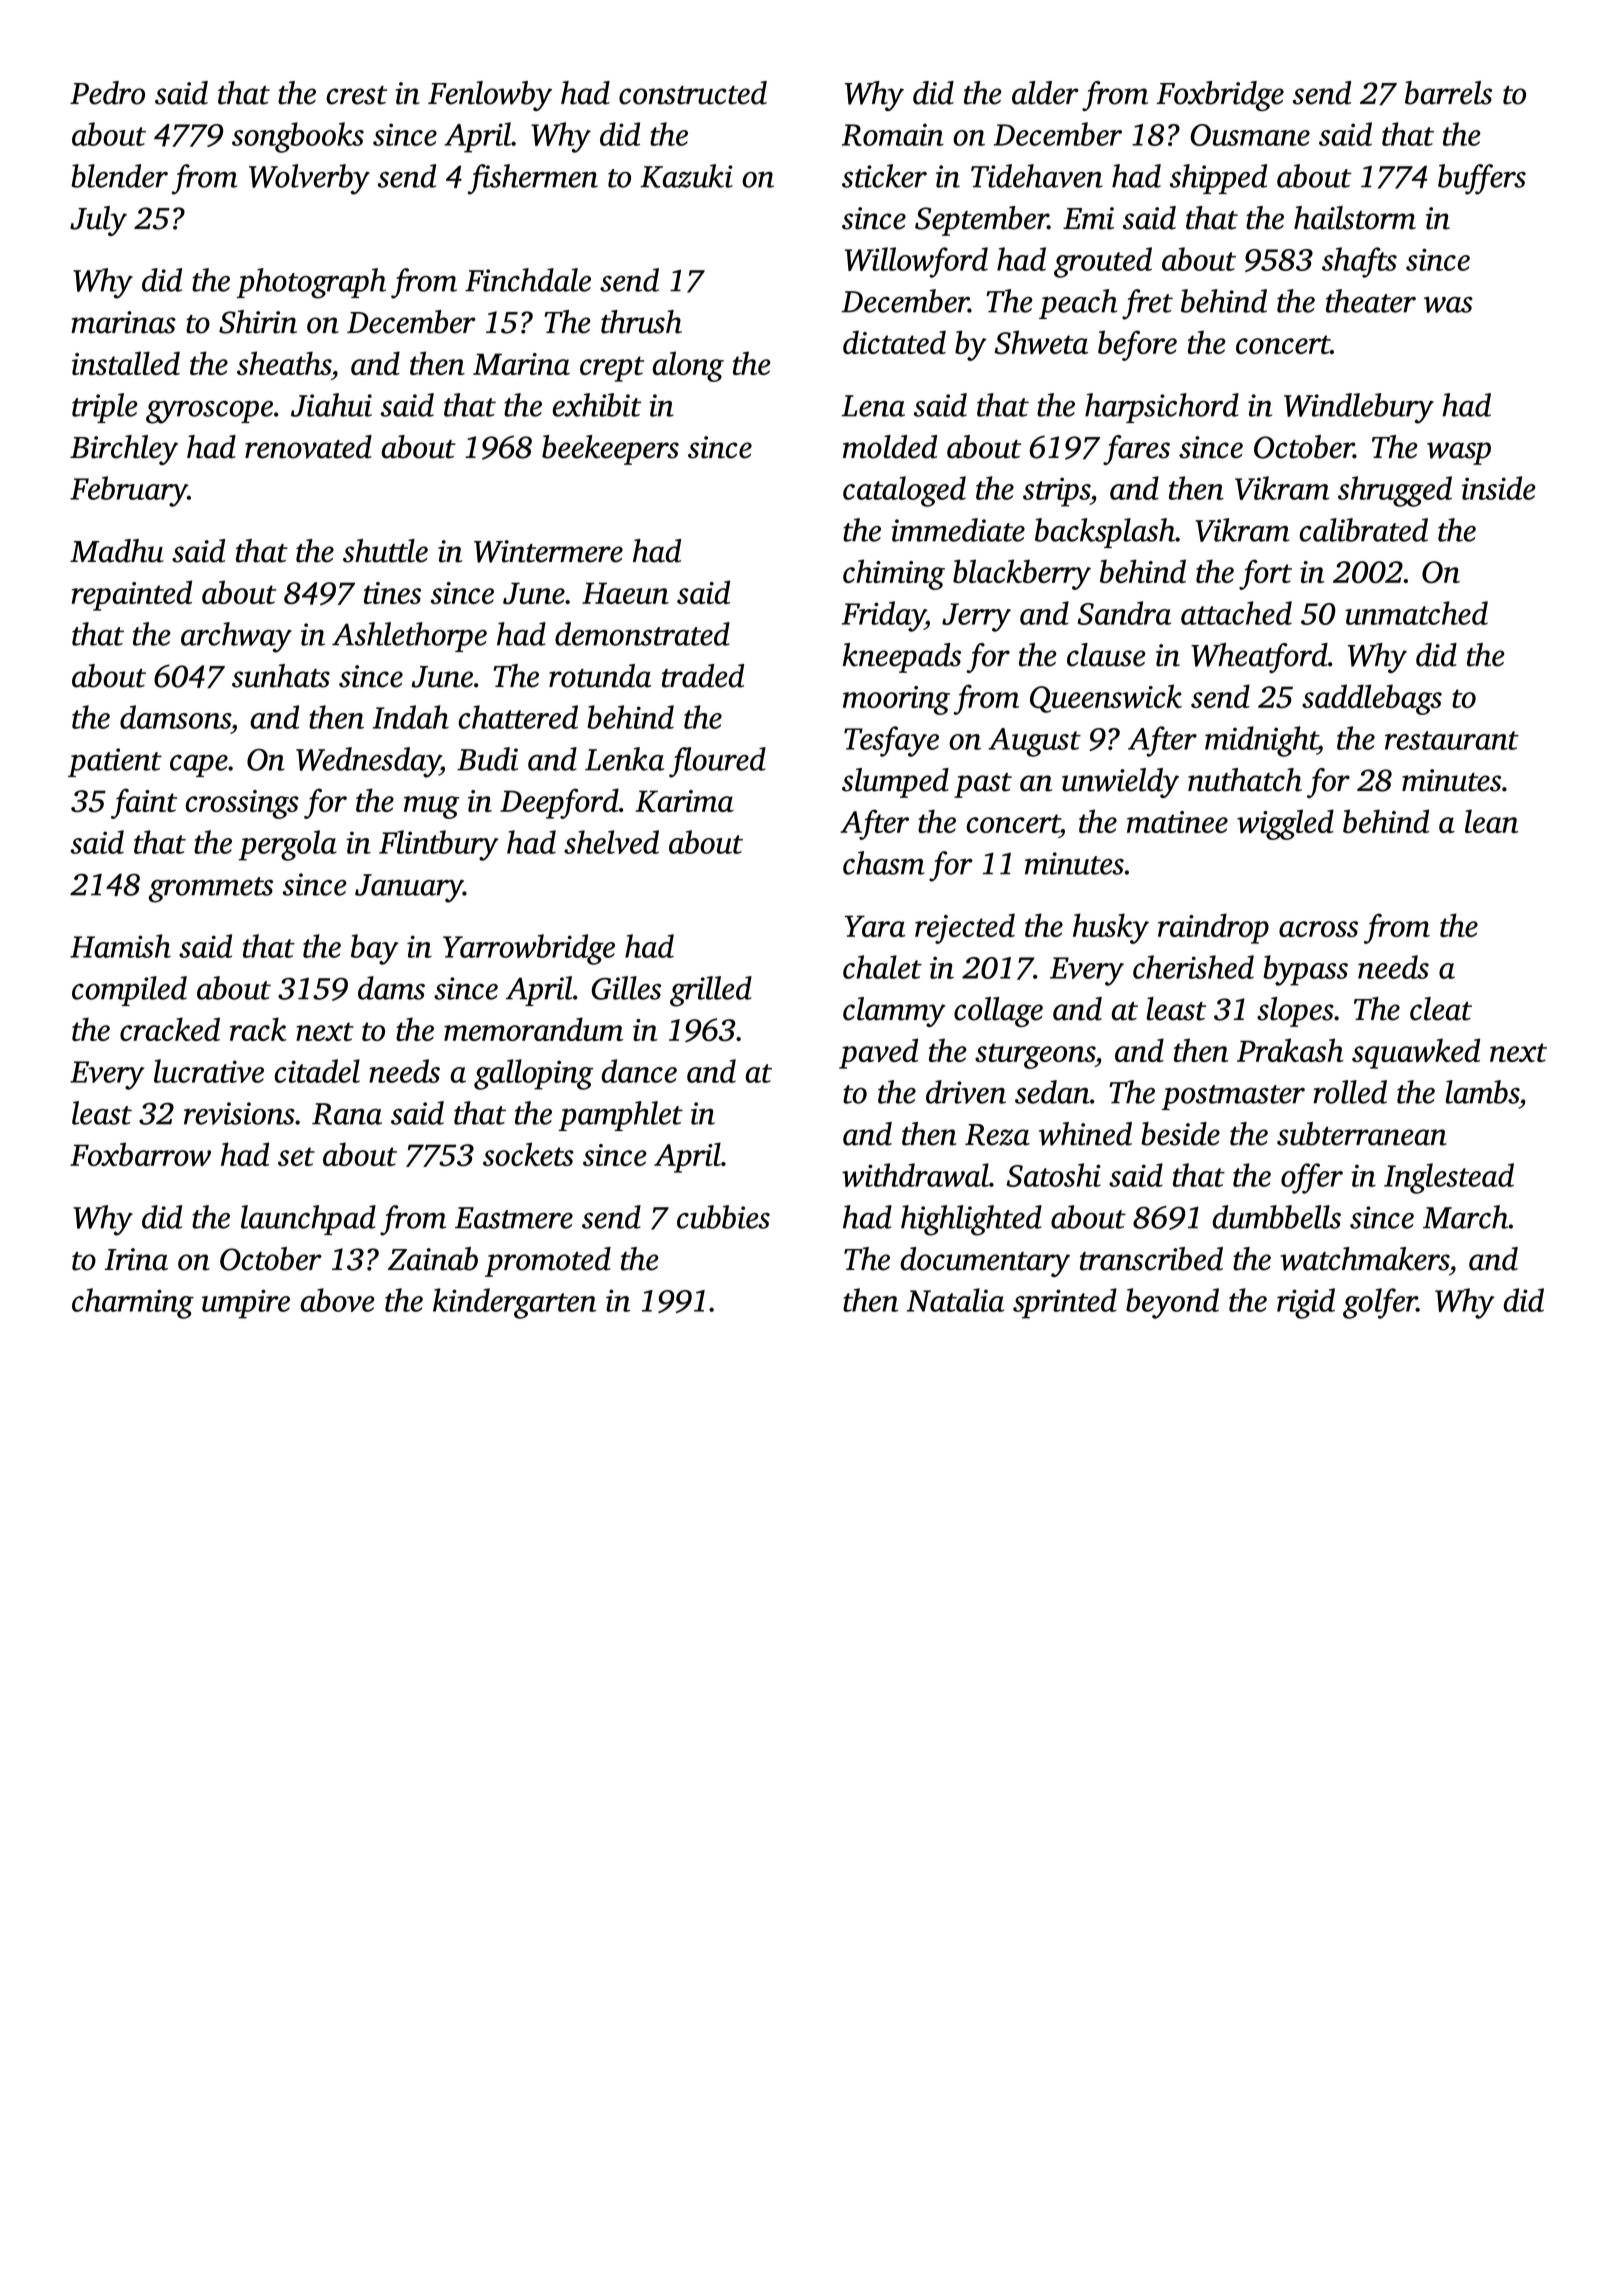  What do you see at coordinates (1220, 96) in the page?
I see `Foxbridge` at bounding box center [1220, 96].
